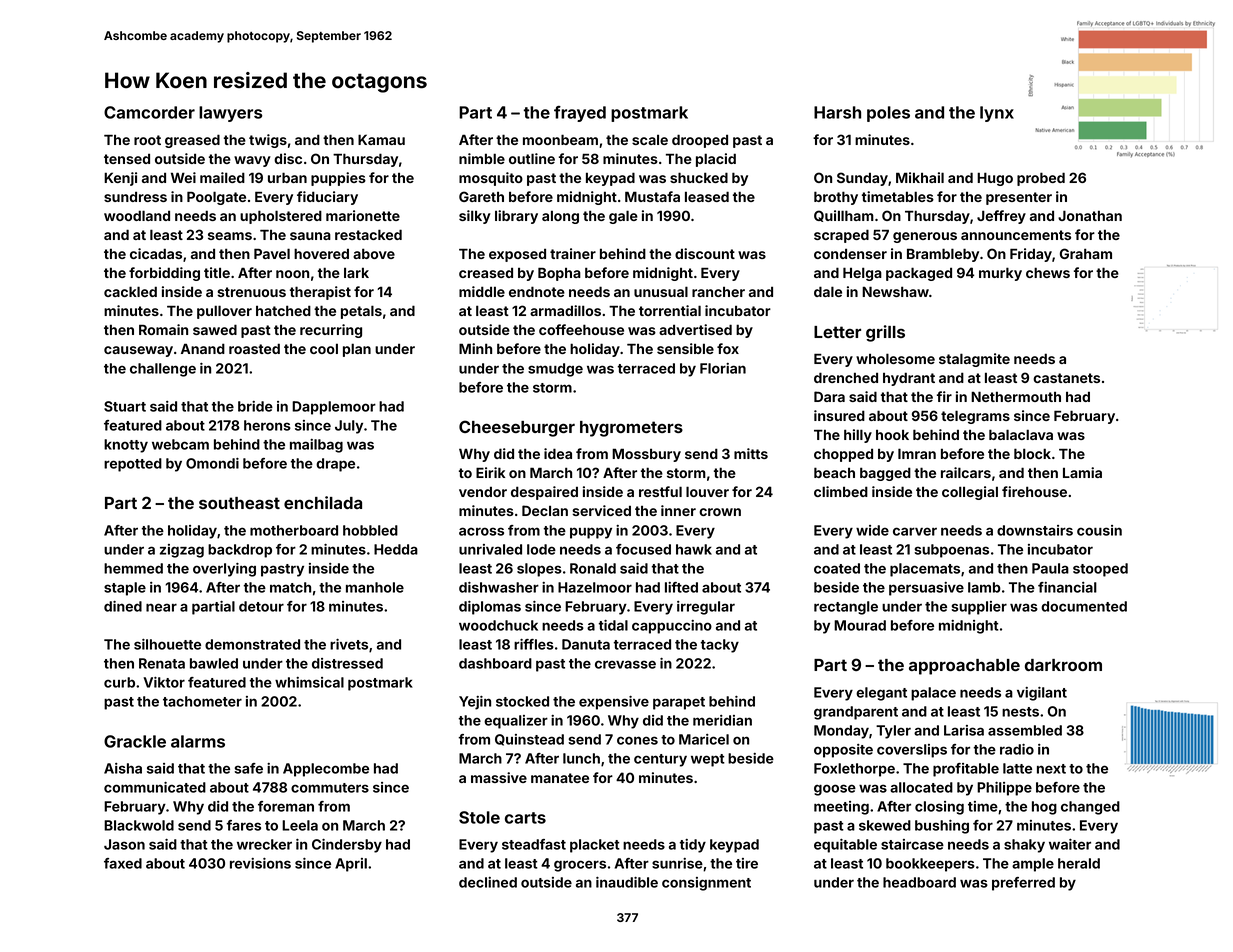 The height and width of the page is (952, 1233). I want to click on Dara, so click(829, 396).
